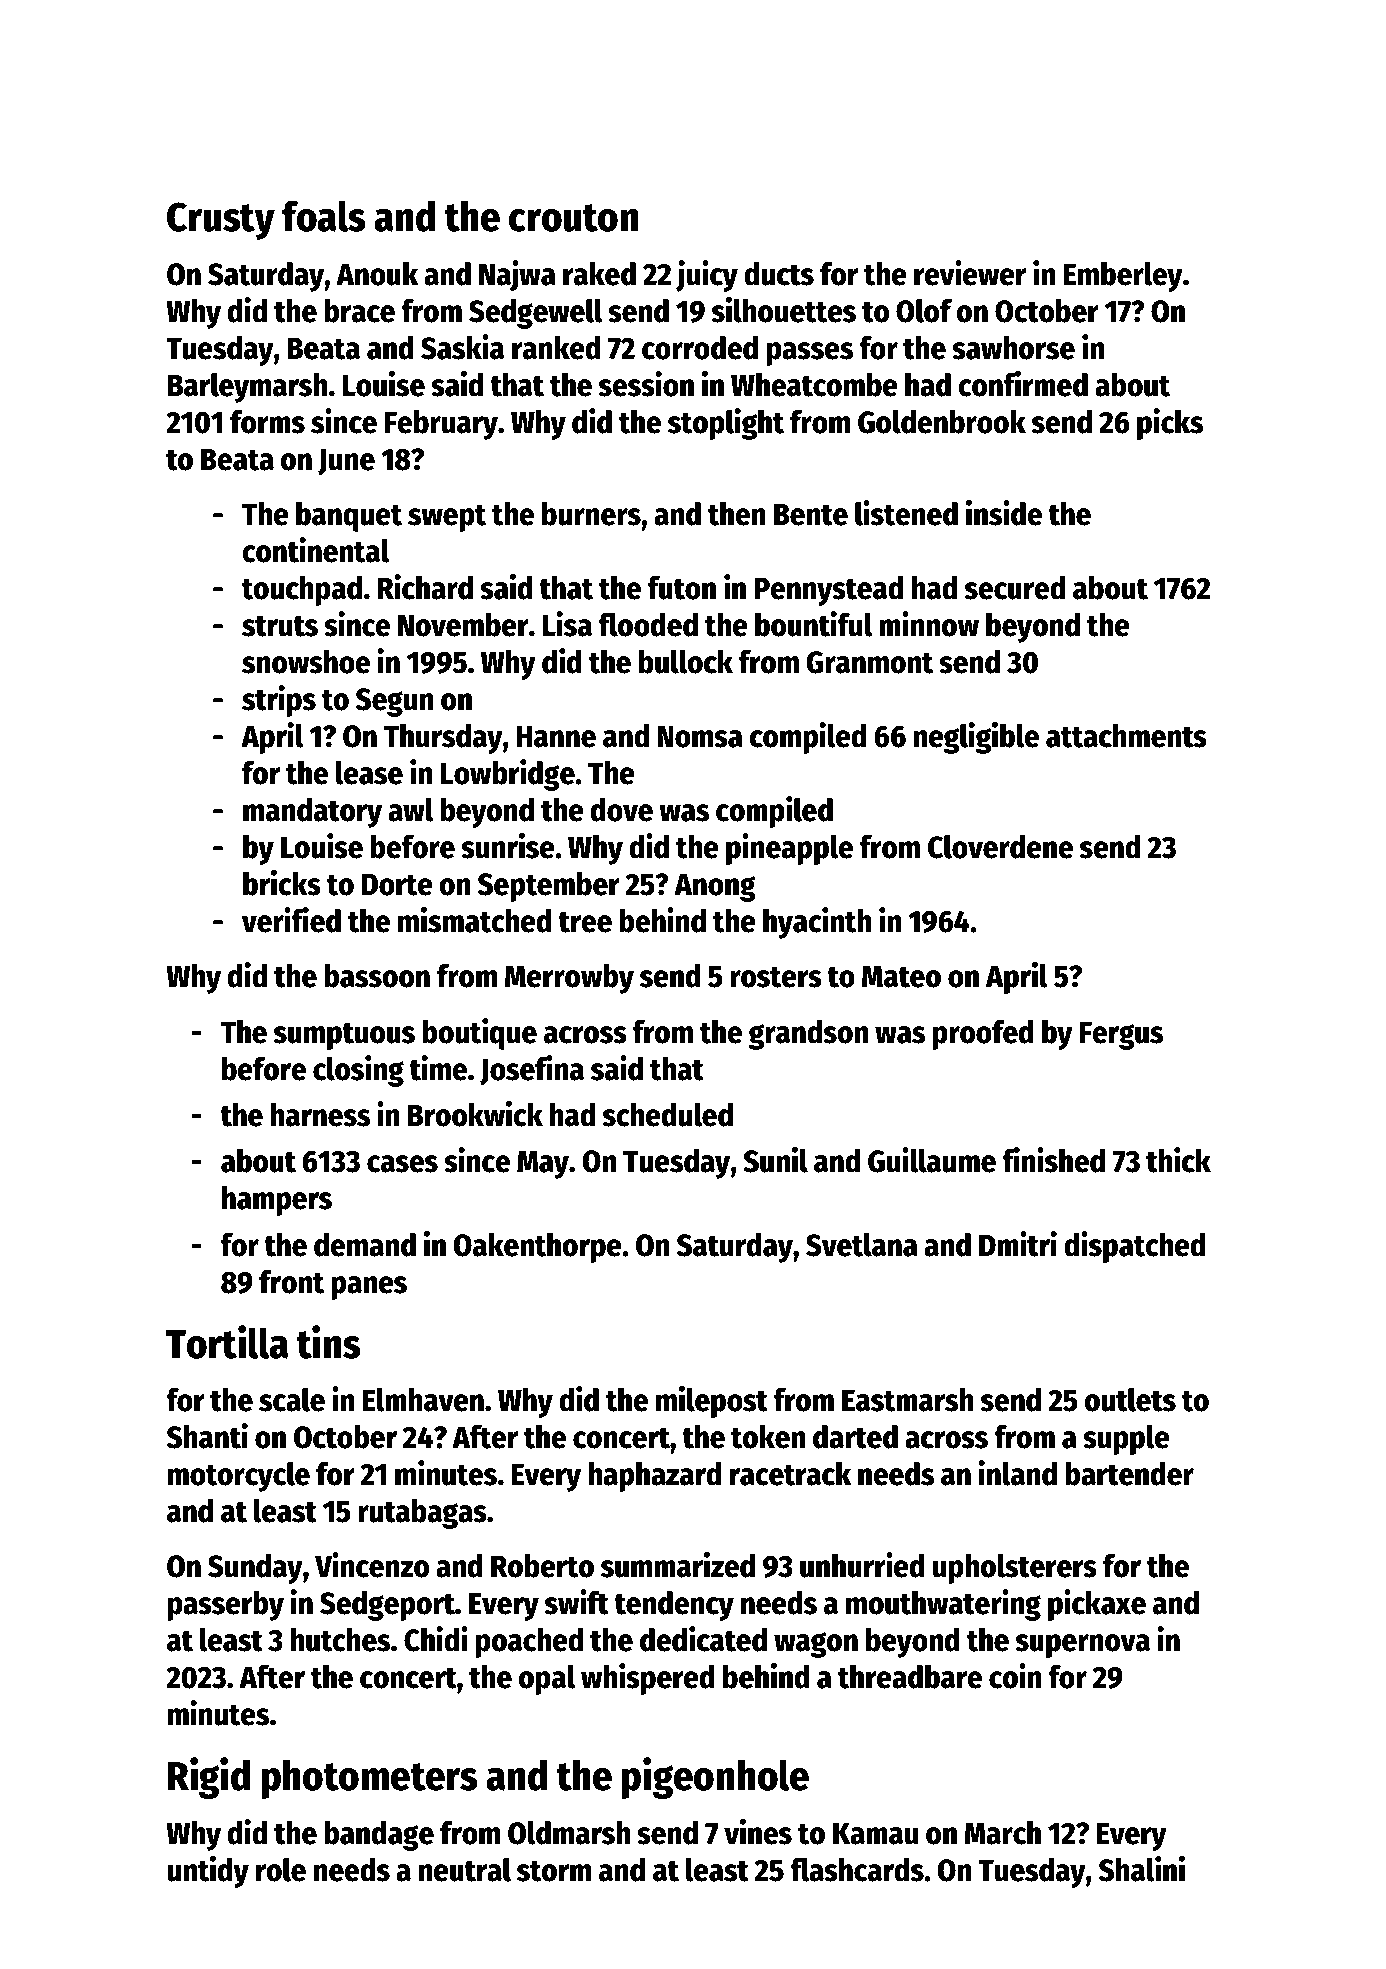  I want to click on Fergus, so click(1121, 1035).
